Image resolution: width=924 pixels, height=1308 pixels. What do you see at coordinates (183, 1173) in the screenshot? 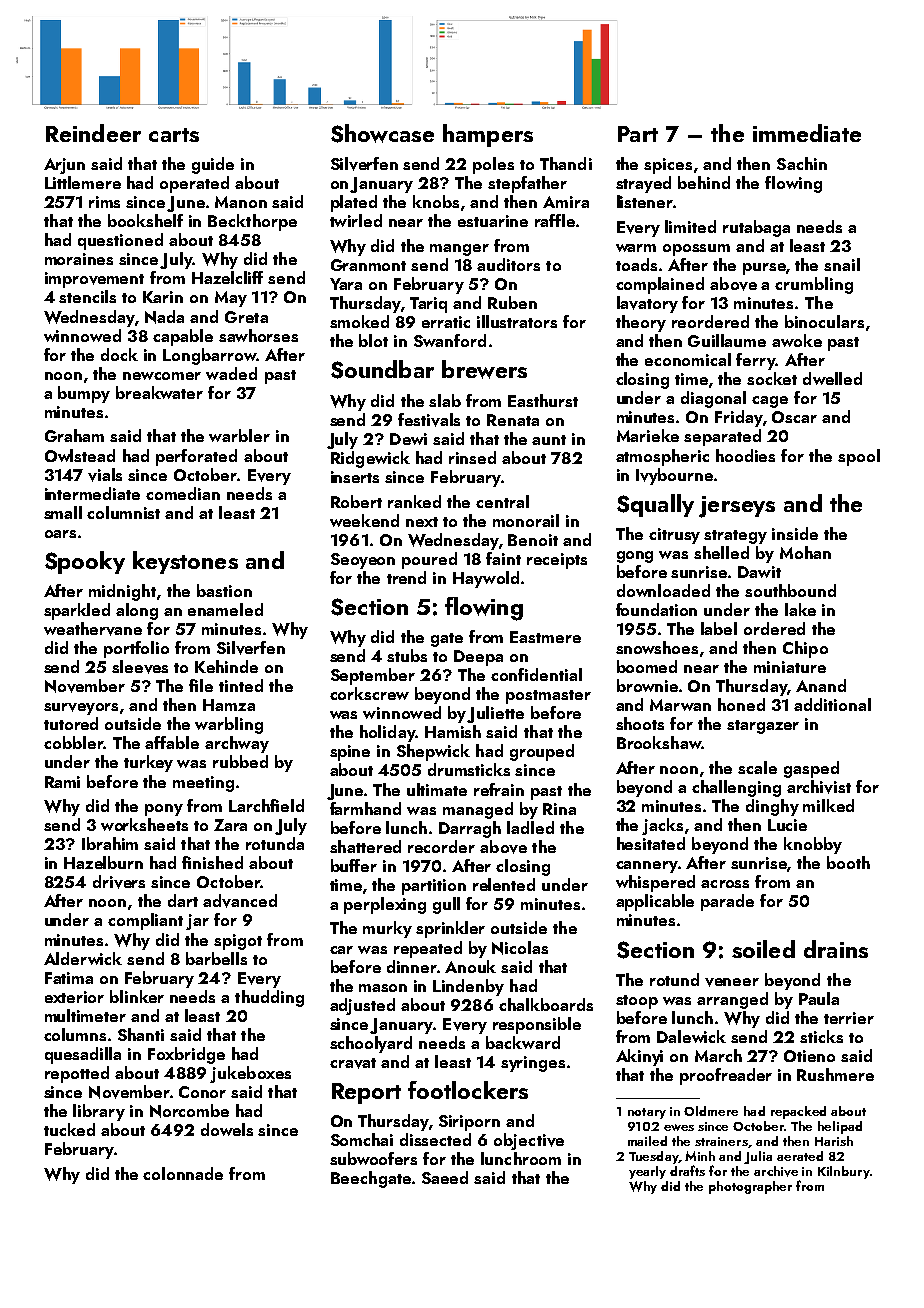
I see `colonnade` at bounding box center [183, 1173].
